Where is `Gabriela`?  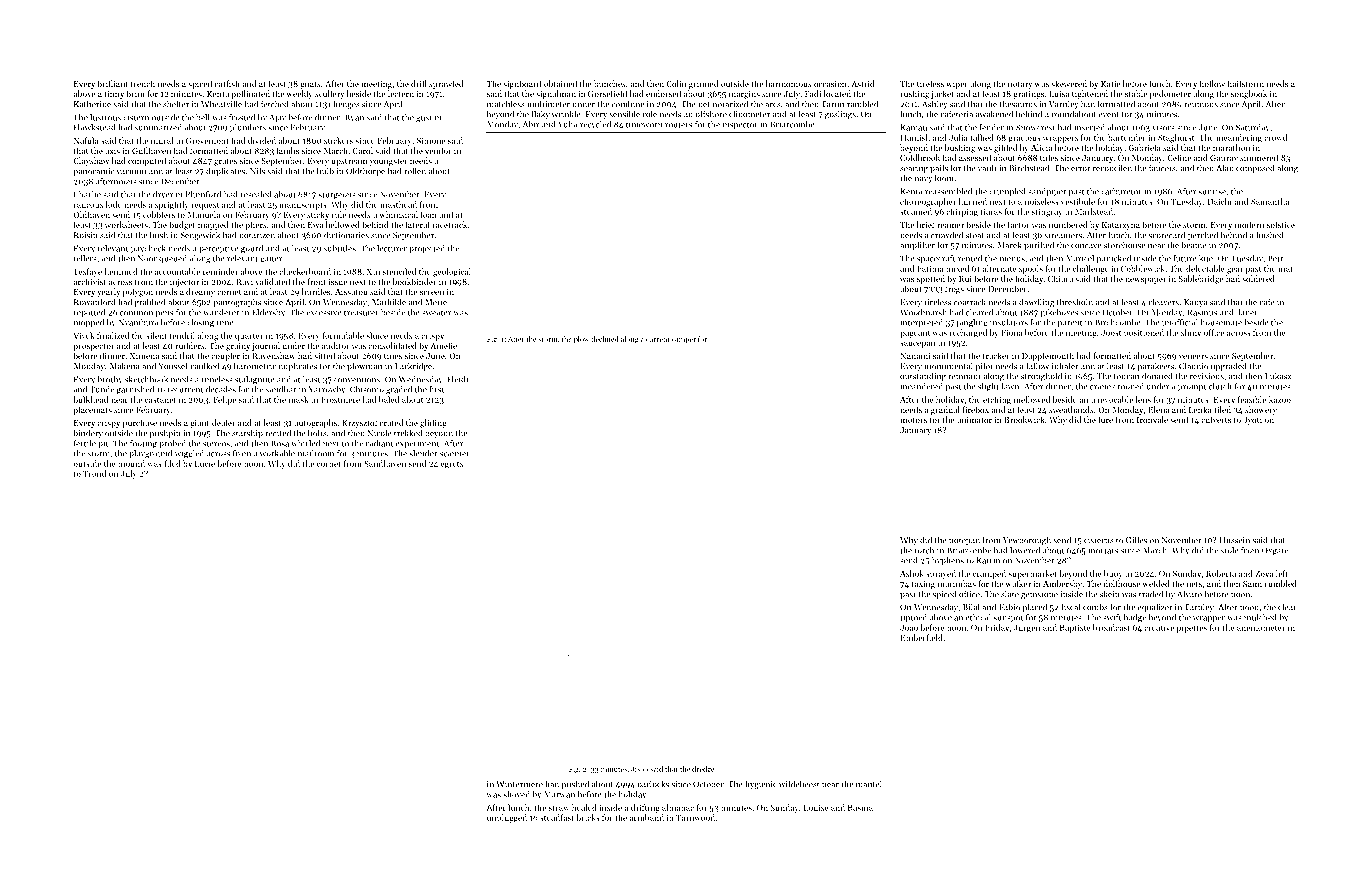
Gabriela is located at coordinates (1144, 147).
